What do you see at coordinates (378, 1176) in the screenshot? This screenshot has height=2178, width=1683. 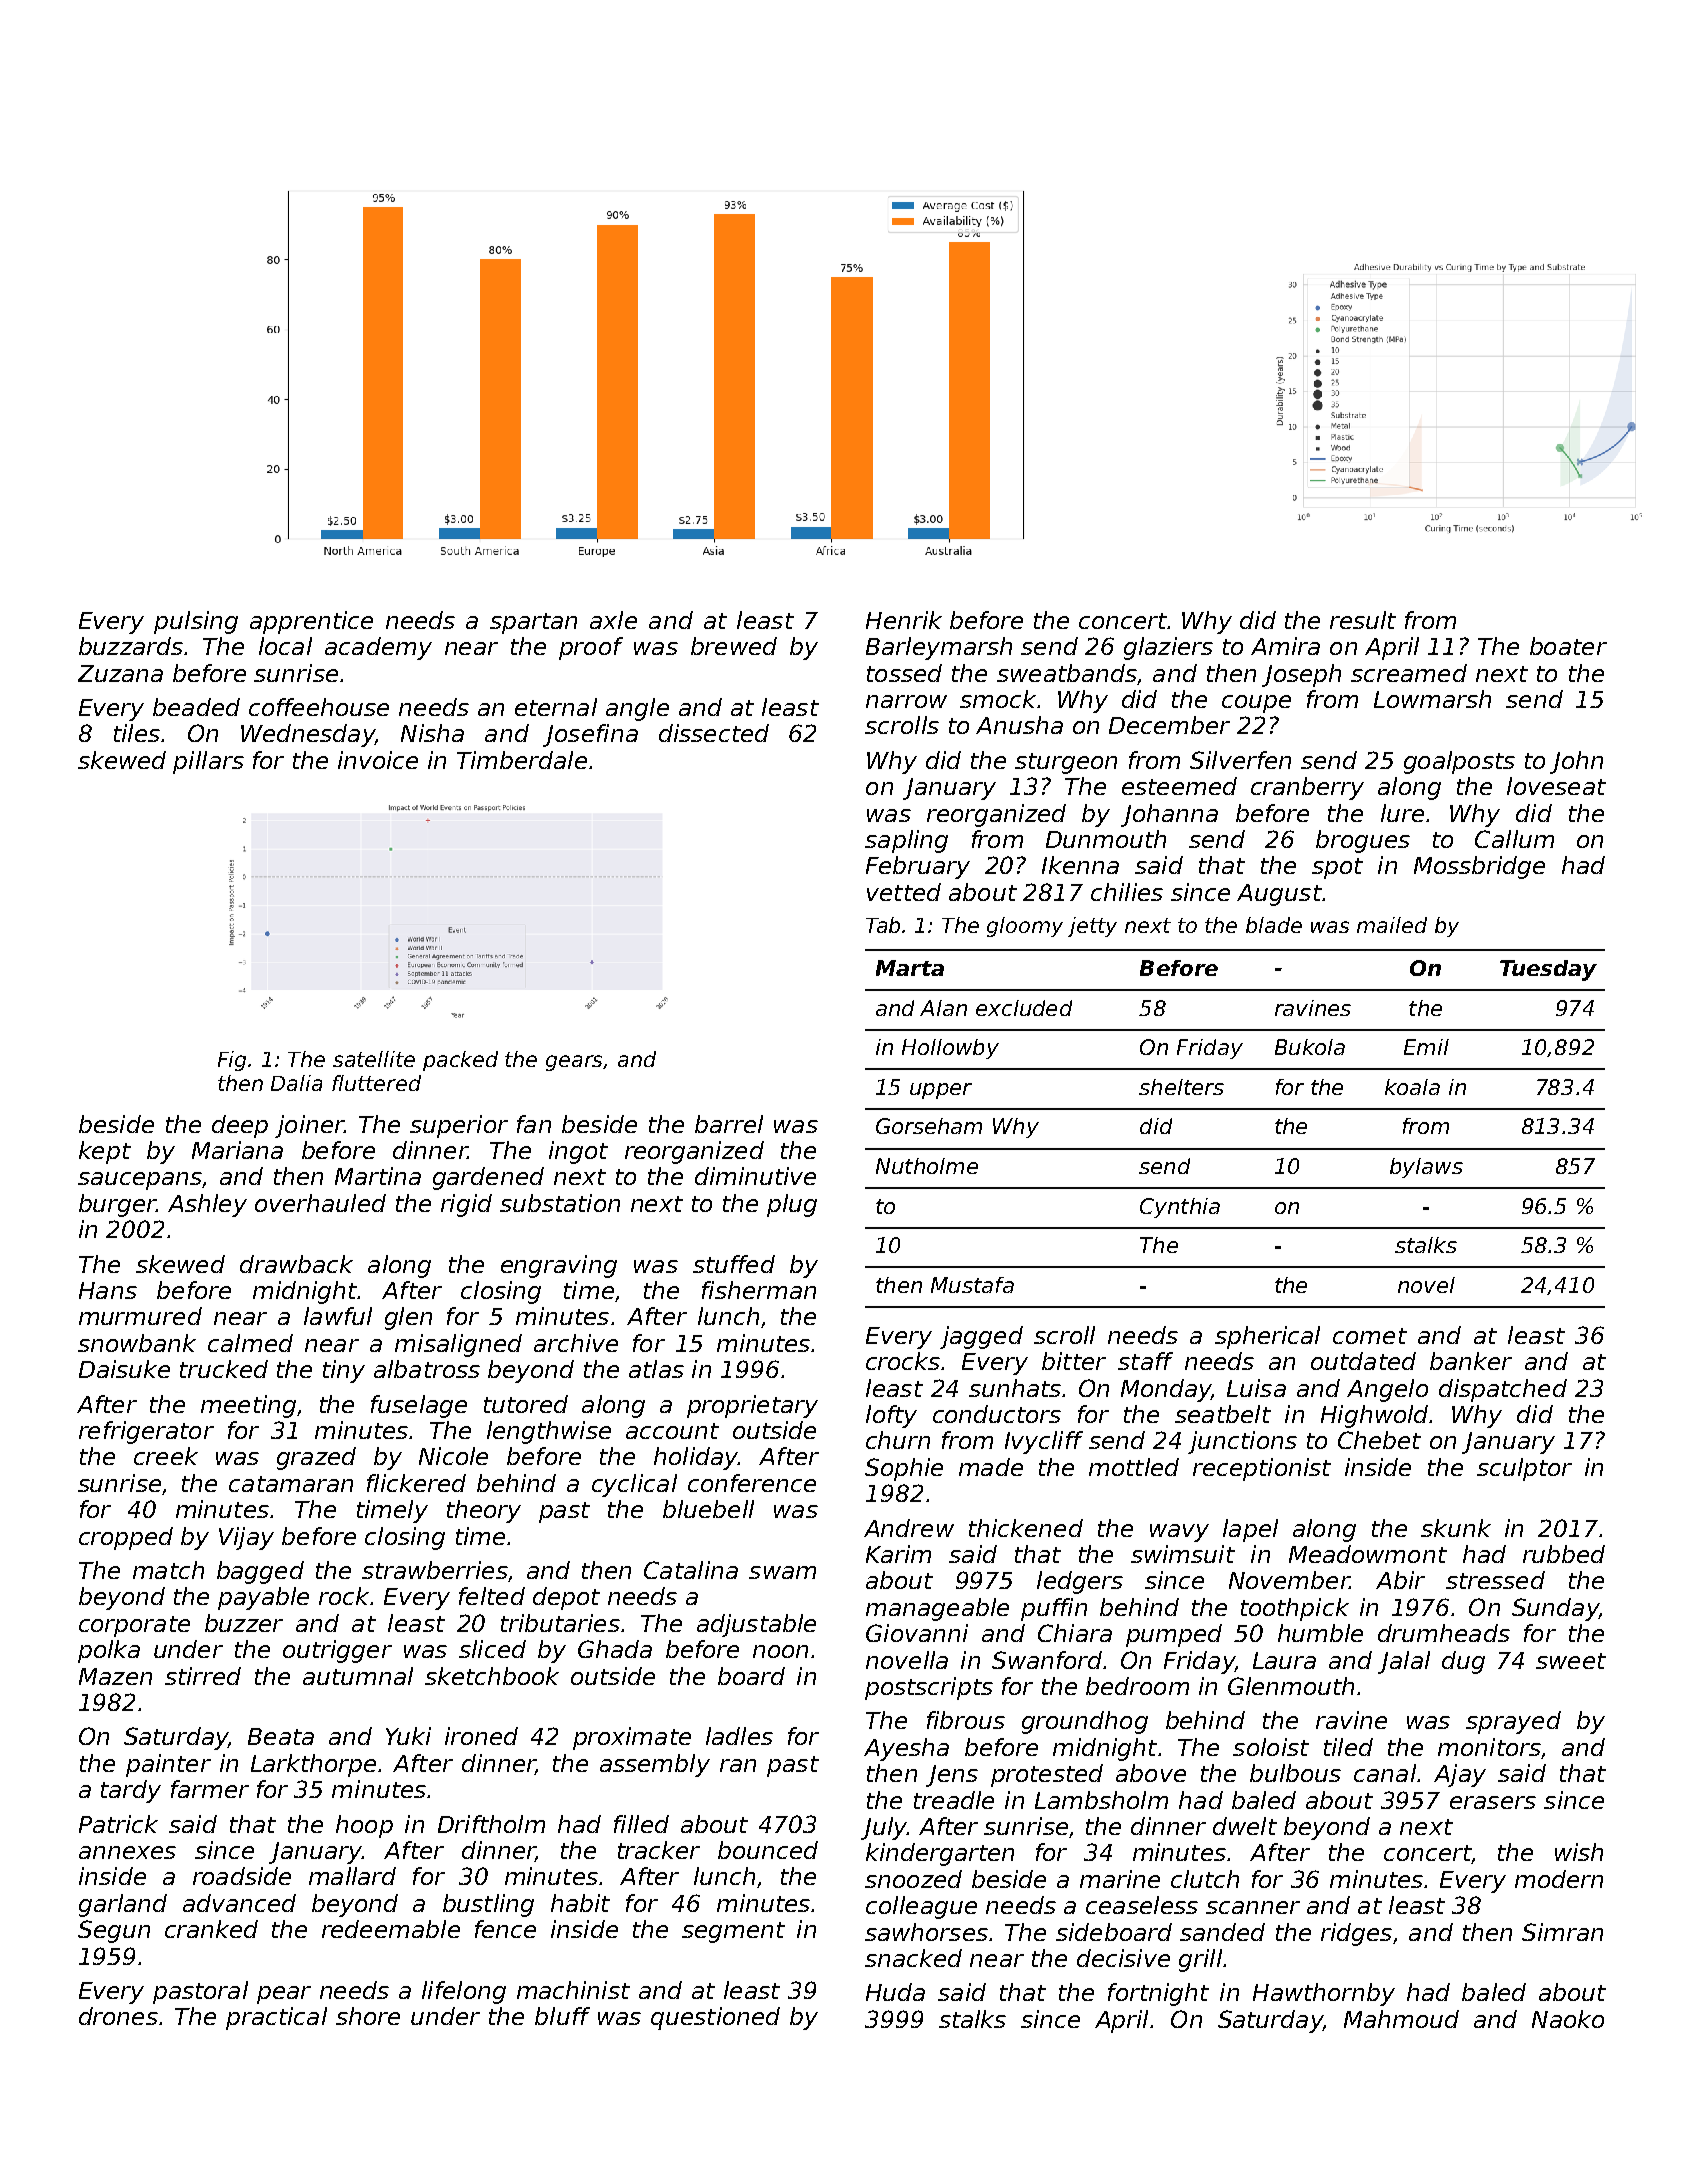 I see `Martina` at bounding box center [378, 1176].
